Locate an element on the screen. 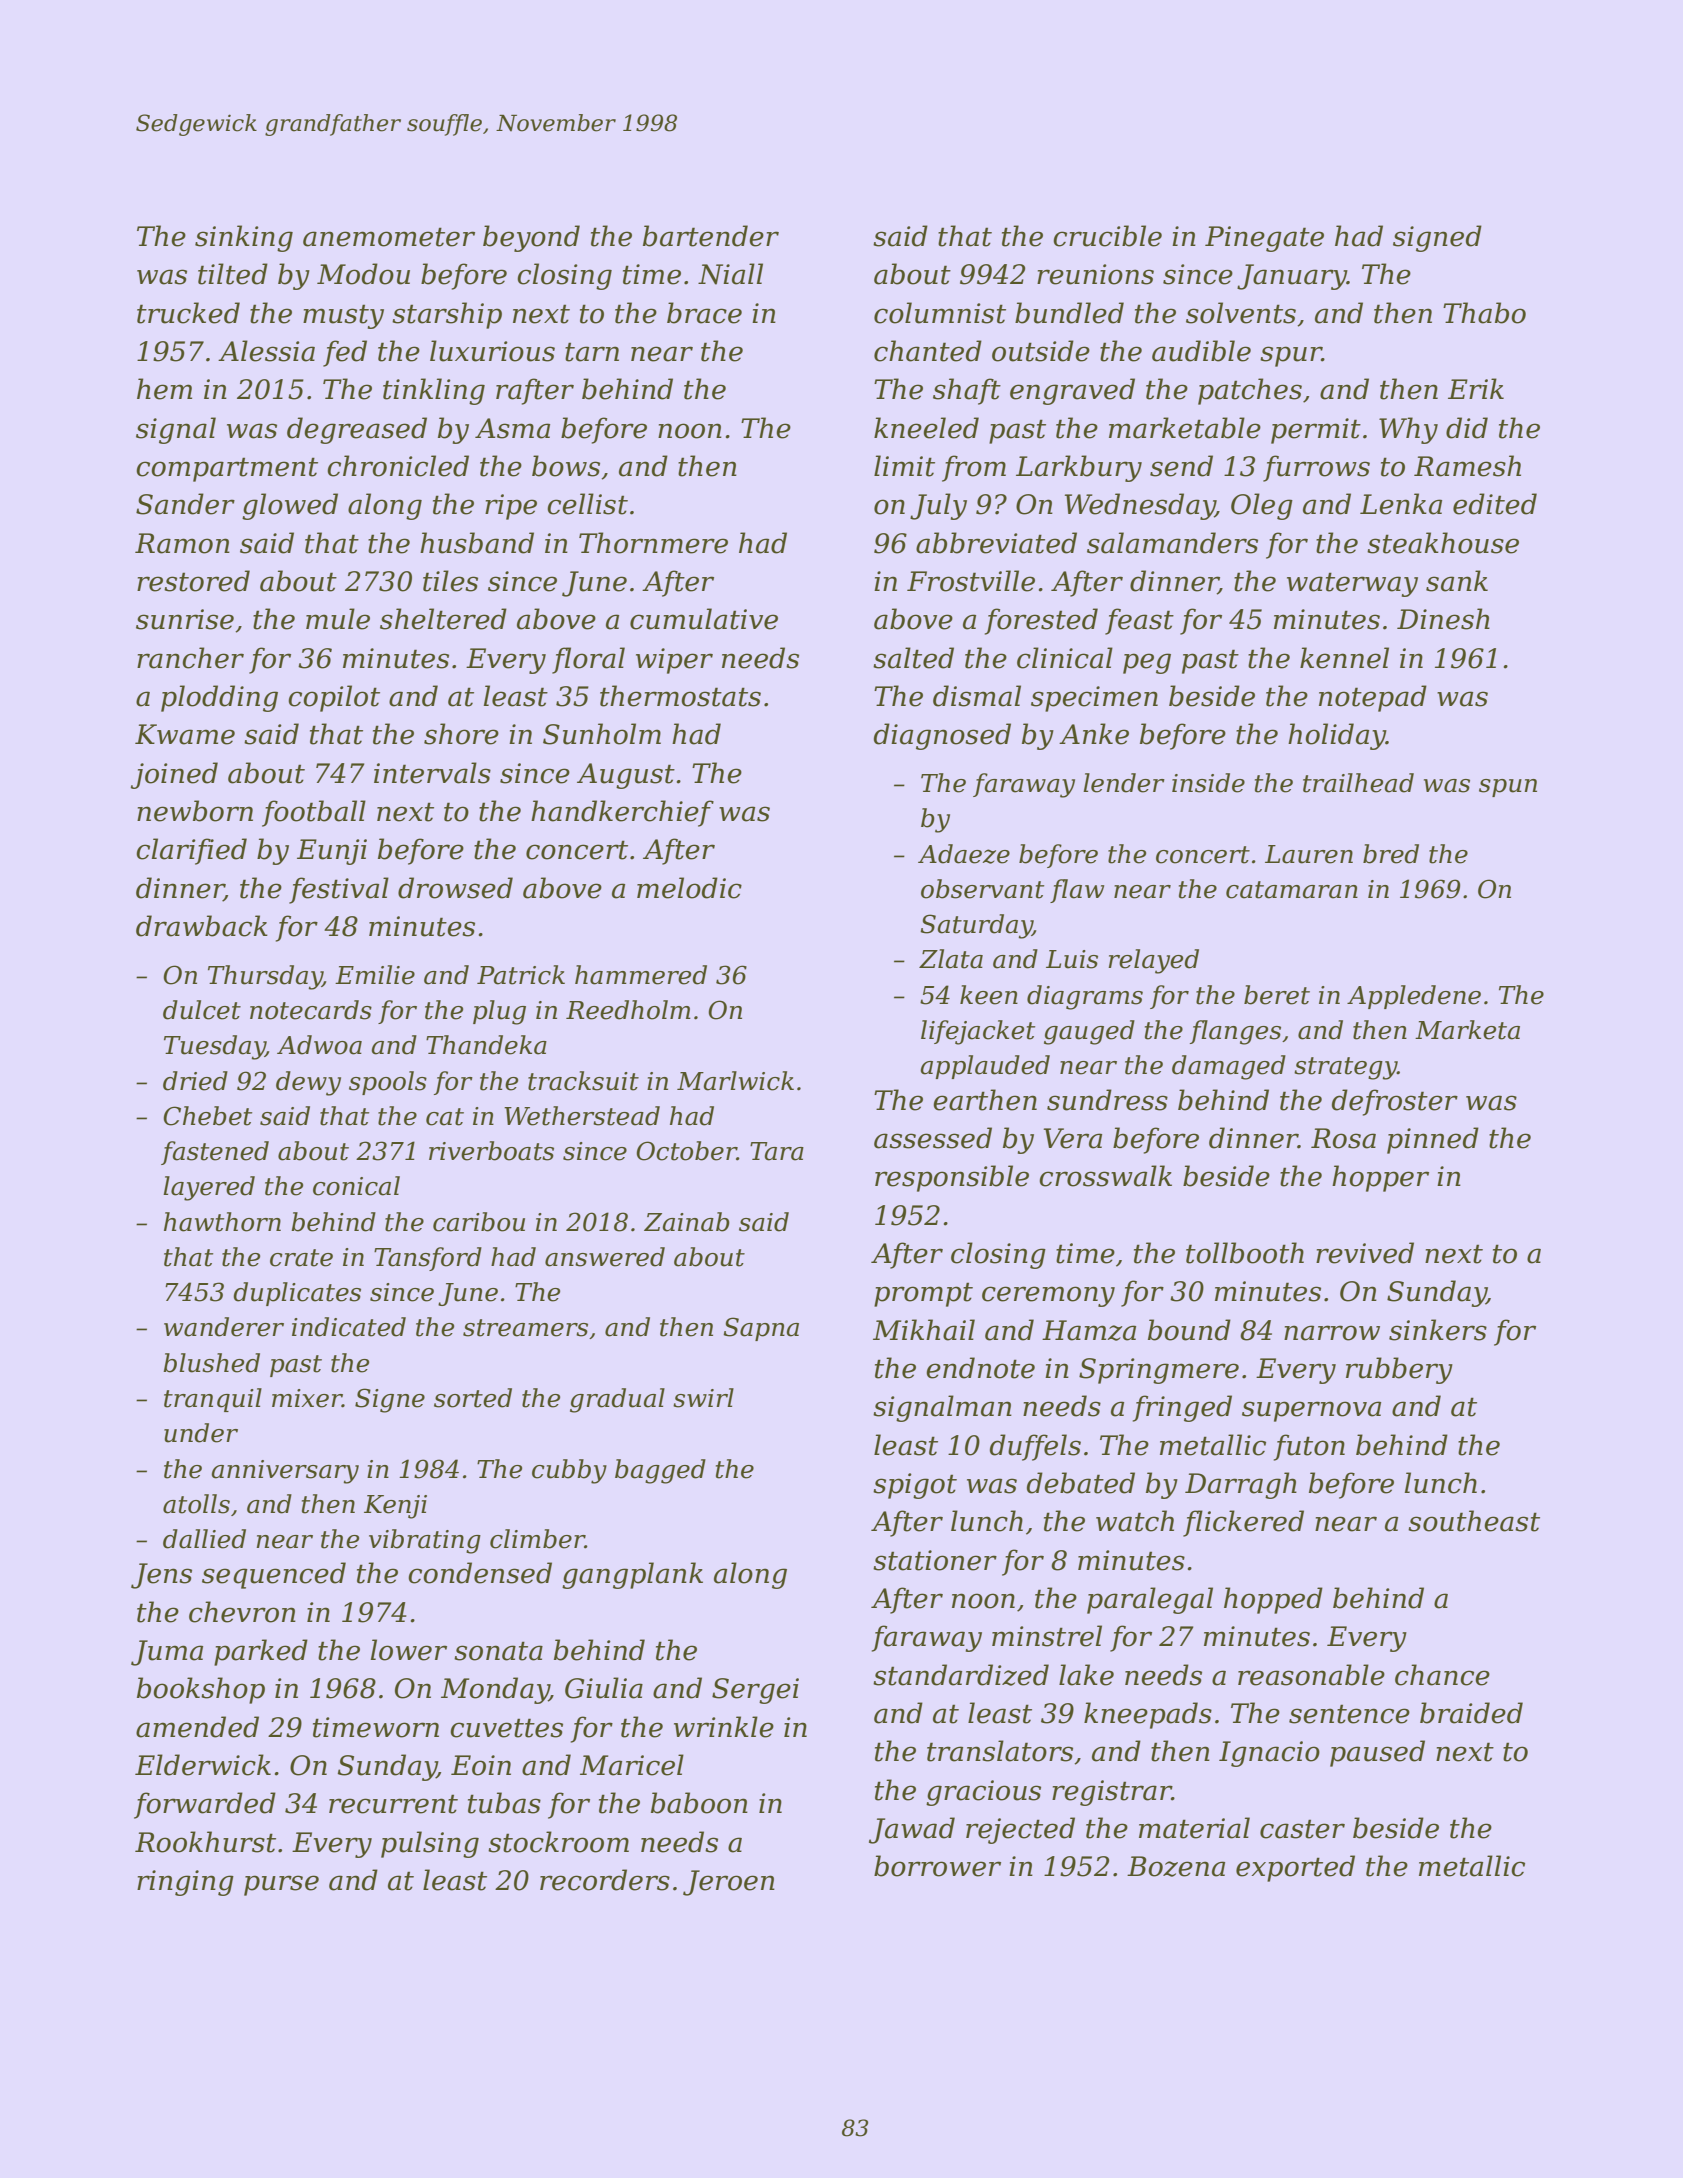 The width and height of the screenshot is (1683, 2178). melodic is located at coordinates (689, 888).
